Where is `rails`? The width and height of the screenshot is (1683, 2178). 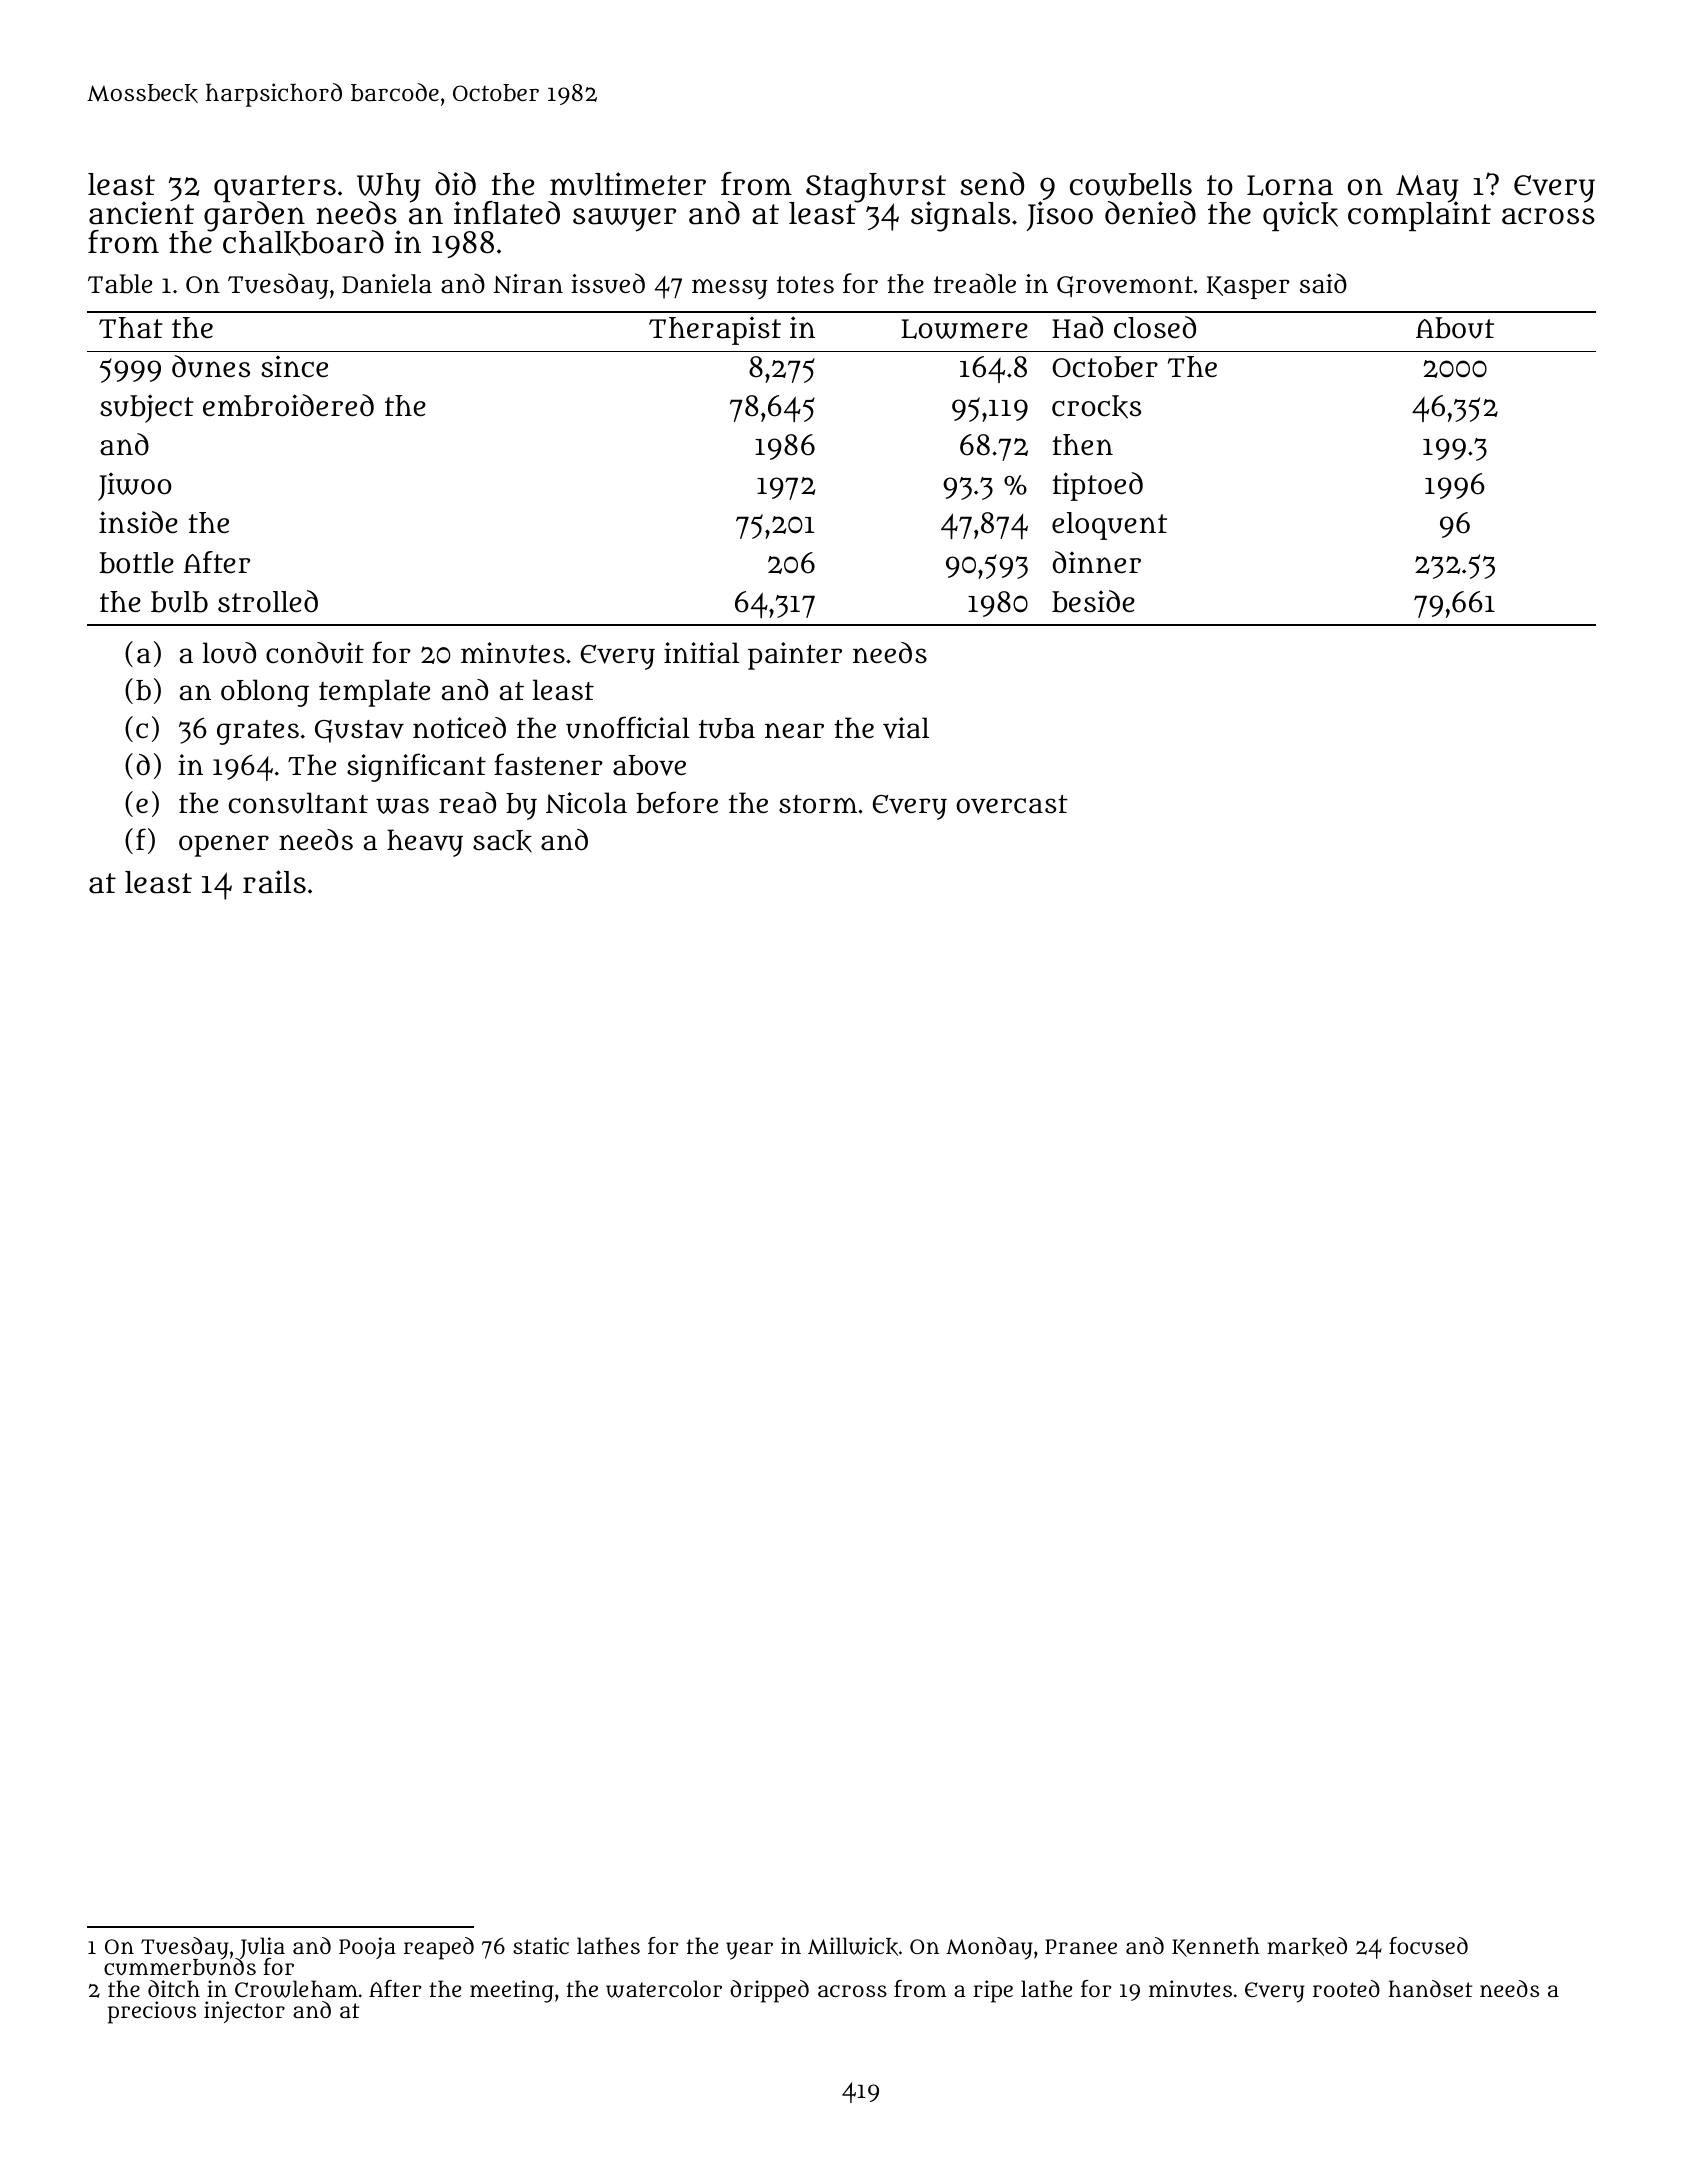
rails is located at coordinates (274, 882).
